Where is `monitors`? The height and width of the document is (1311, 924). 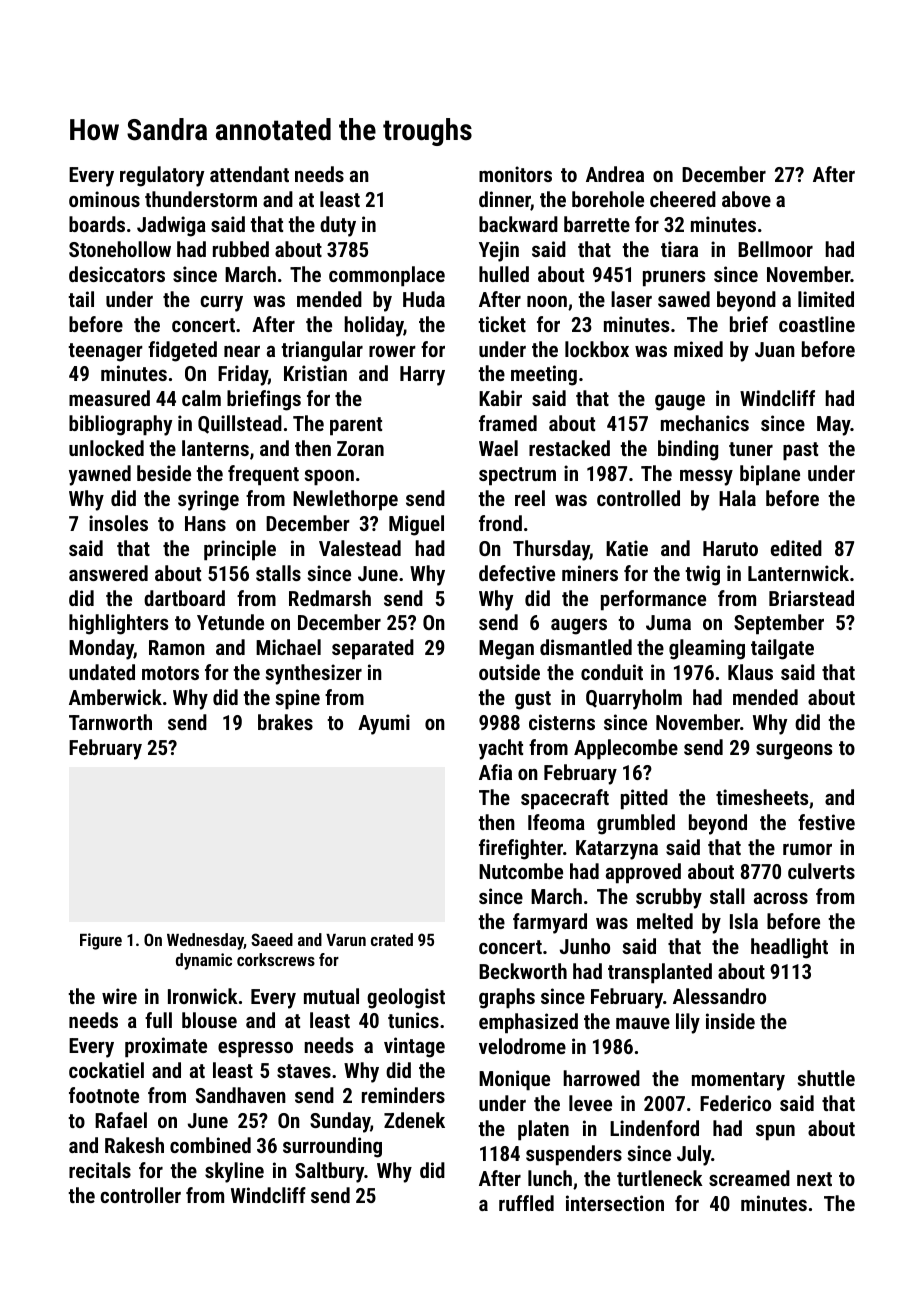 monitors is located at coordinates (515, 174).
